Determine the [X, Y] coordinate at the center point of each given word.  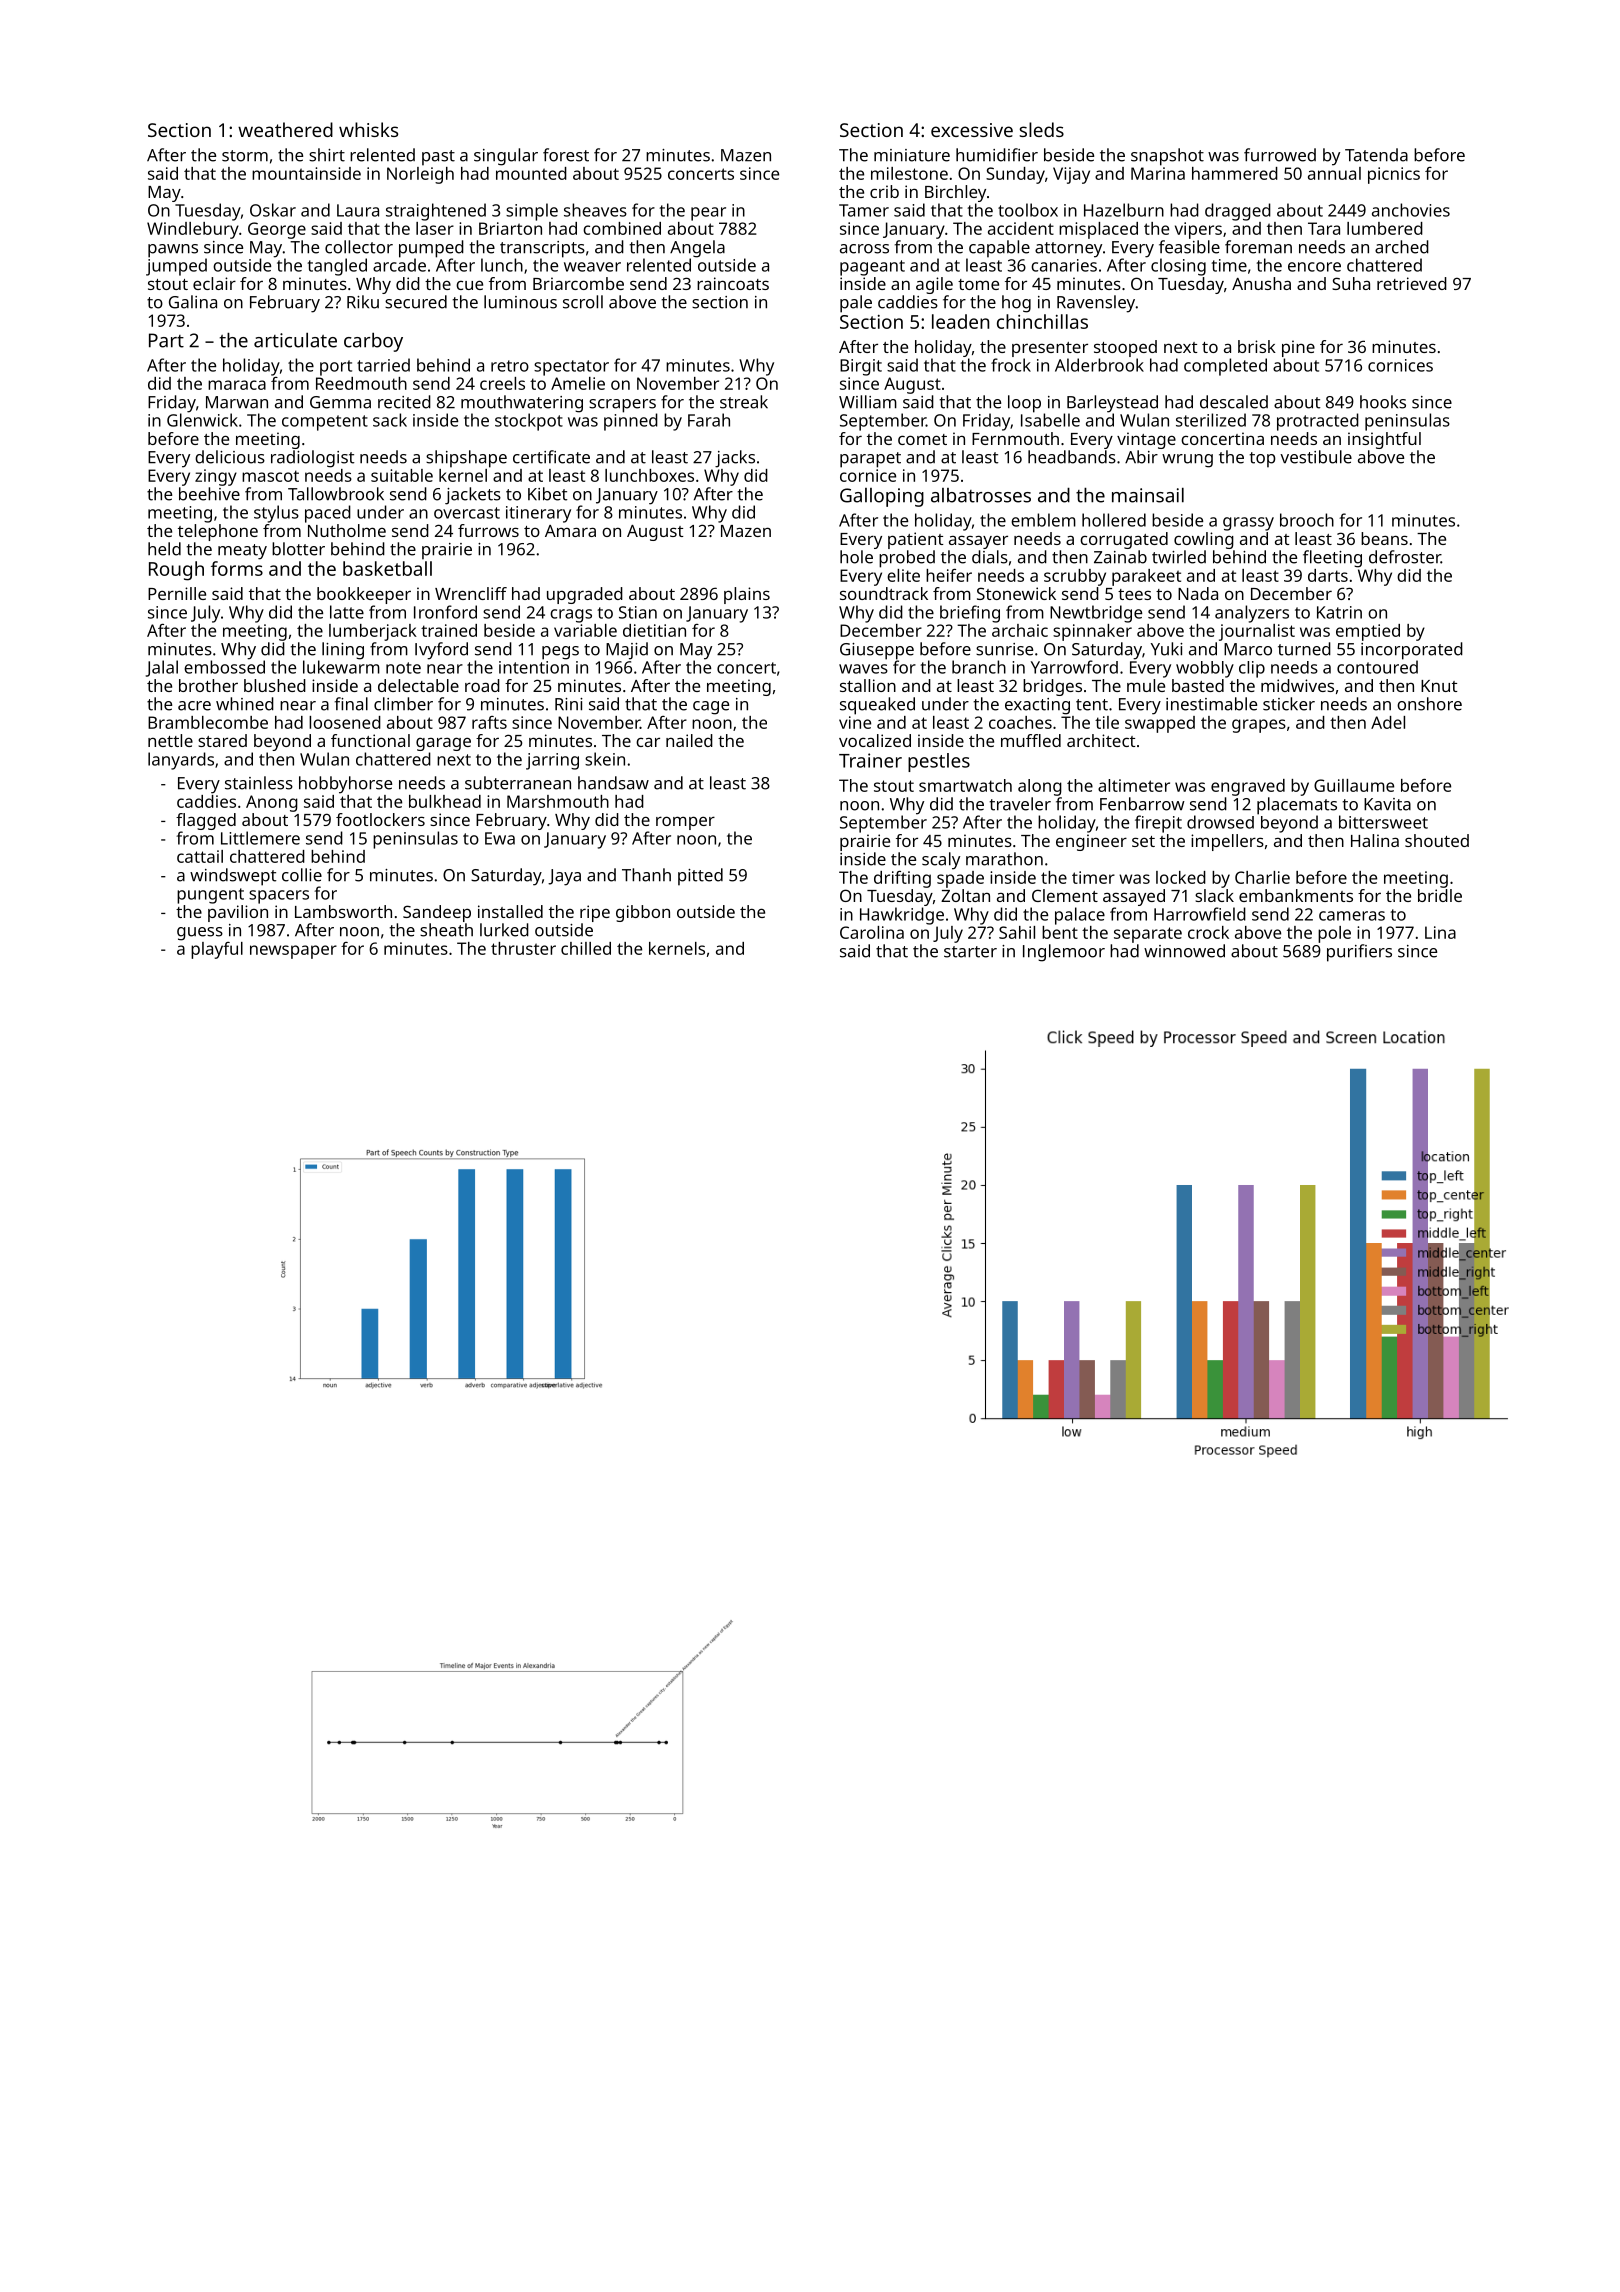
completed [1225, 367]
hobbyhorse [345, 785]
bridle [1440, 895]
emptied [1368, 632]
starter [970, 952]
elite [903, 575]
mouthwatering [522, 404]
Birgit [861, 367]
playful [217, 950]
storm [245, 156]
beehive [209, 494]
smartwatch [965, 785]
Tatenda [1376, 155]
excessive [972, 130]
